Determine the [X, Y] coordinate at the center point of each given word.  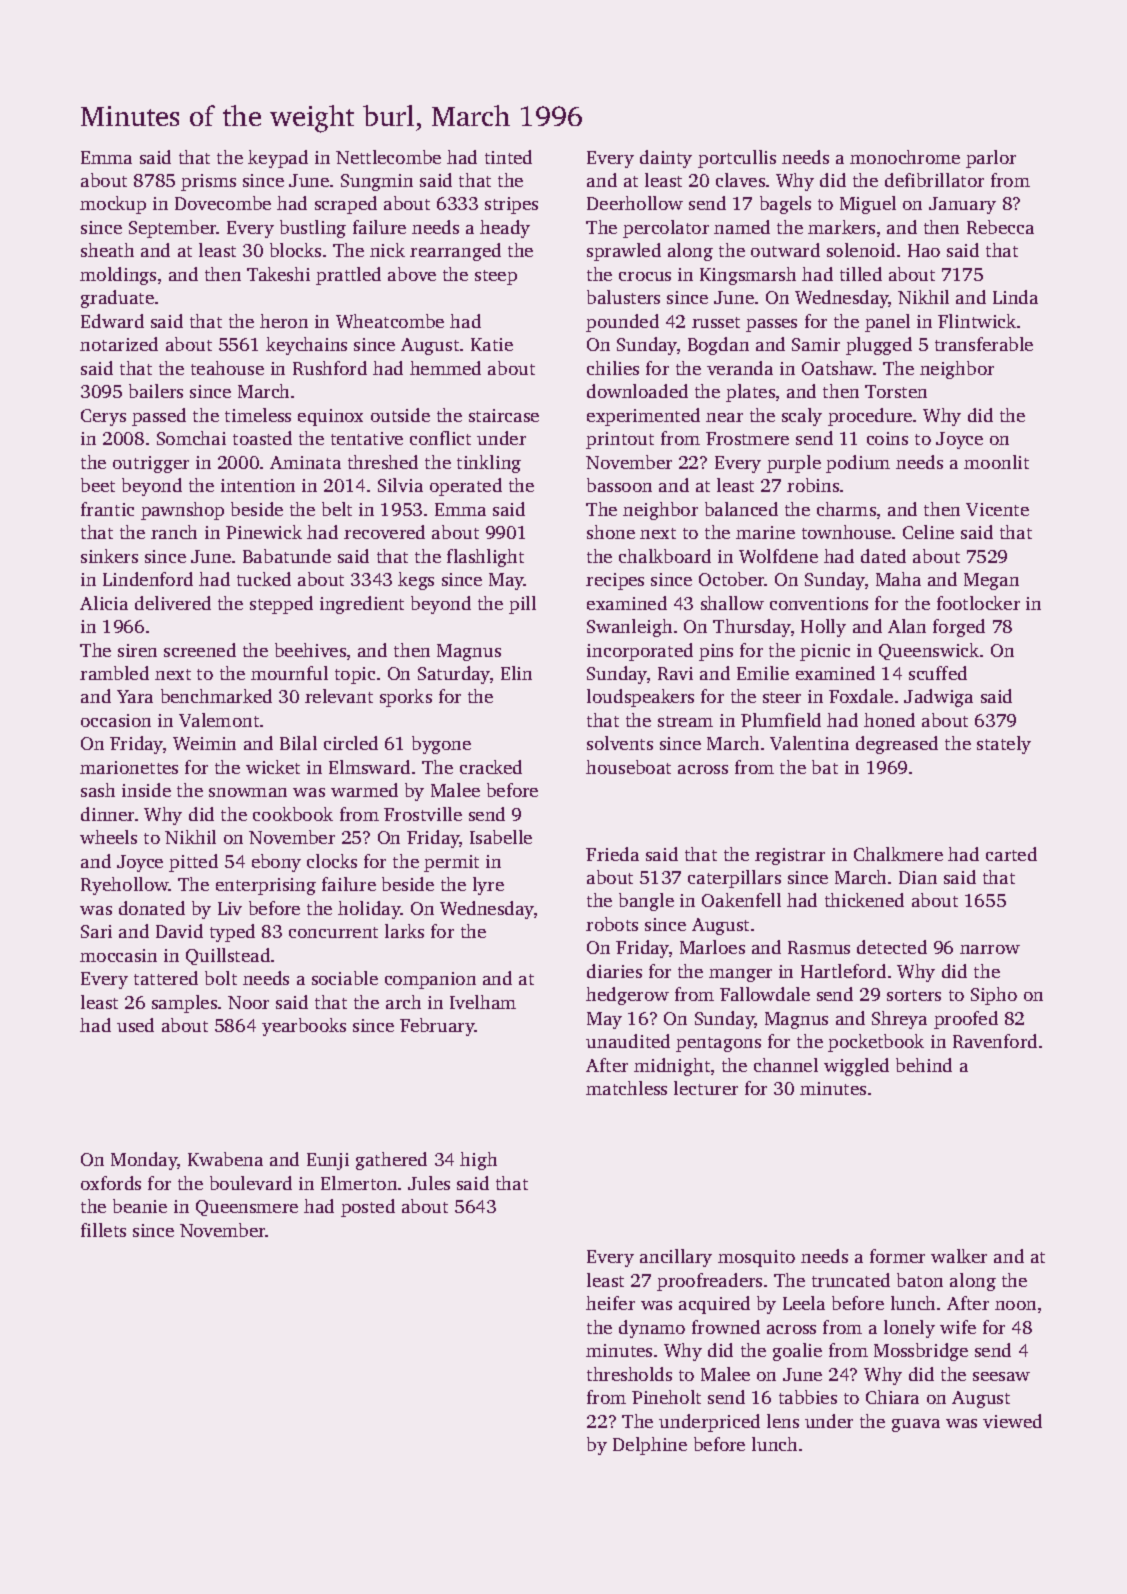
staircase [504, 415]
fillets [103, 1230]
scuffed [938, 673]
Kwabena [225, 1159]
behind [924, 1065]
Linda [1015, 297]
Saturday [454, 675]
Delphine [650, 1446]
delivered [173, 603]
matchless [626, 1088]
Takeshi [278, 274]
